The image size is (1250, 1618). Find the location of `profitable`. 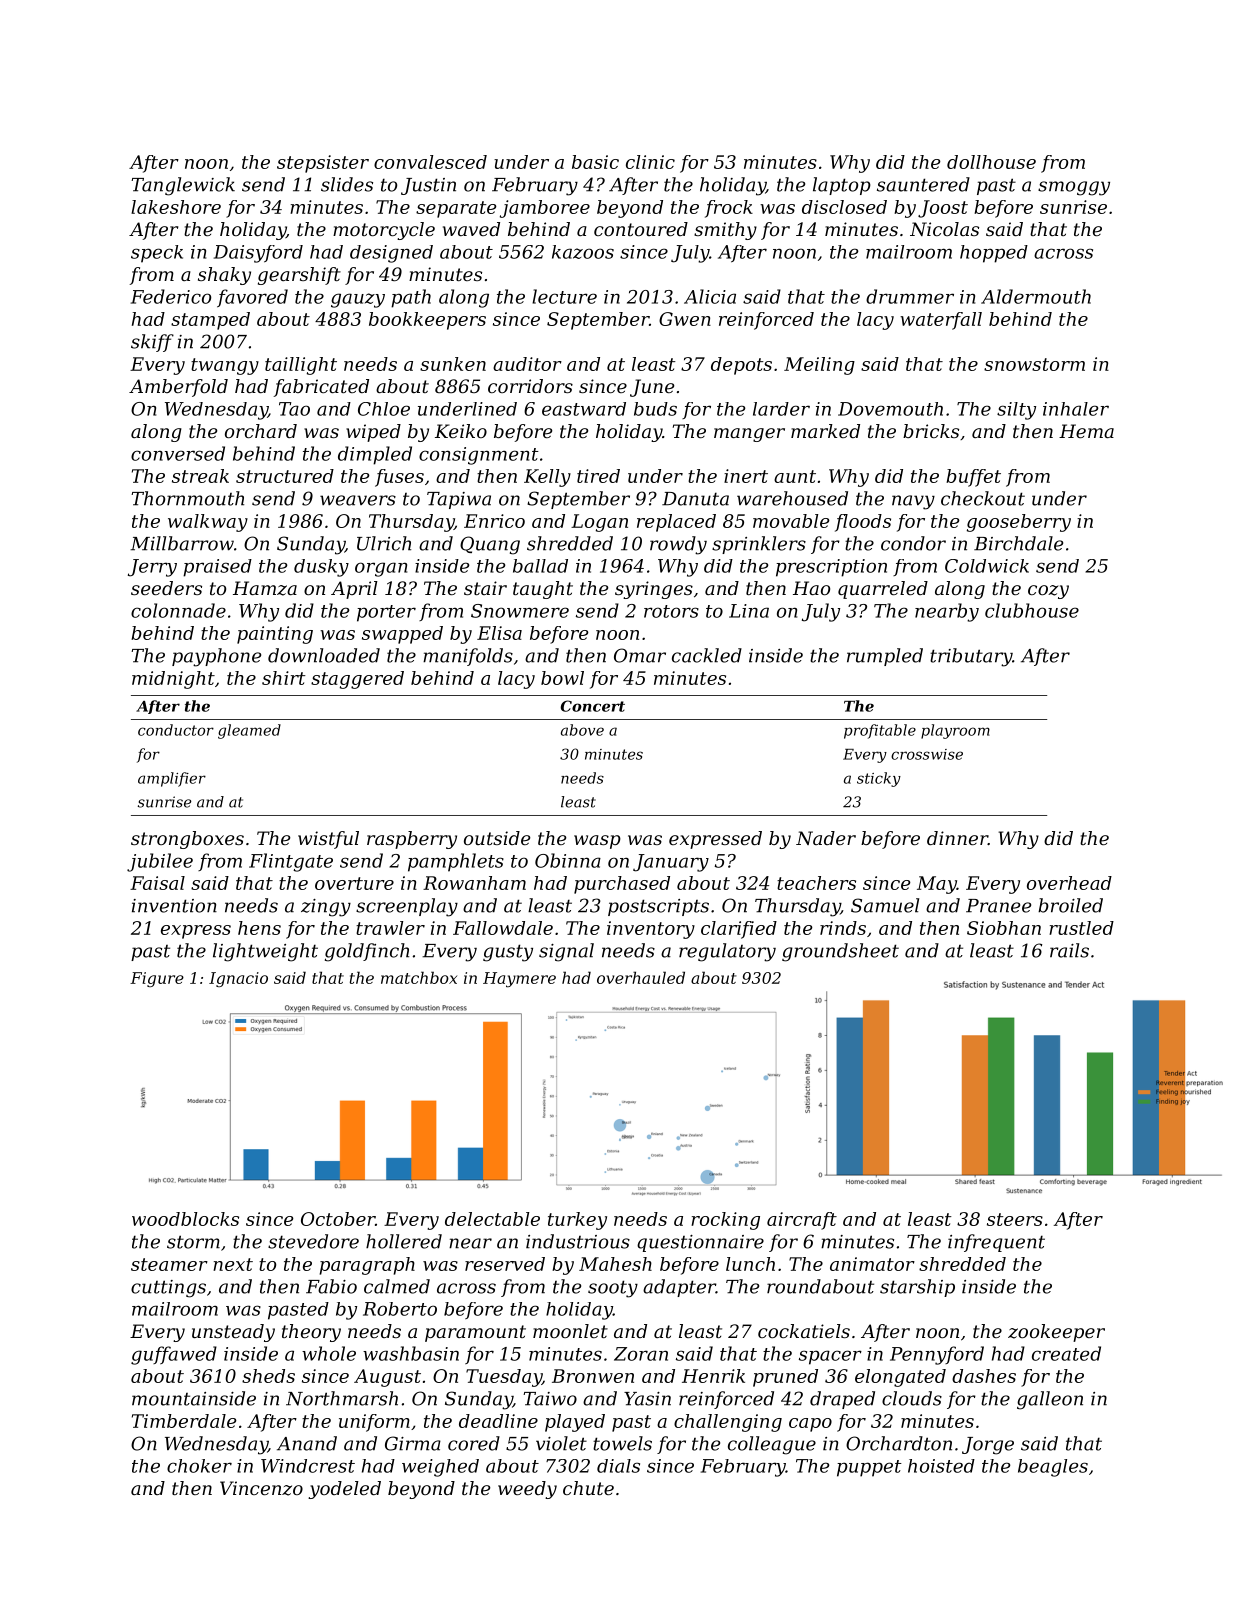

profitable is located at coordinates (880, 731).
